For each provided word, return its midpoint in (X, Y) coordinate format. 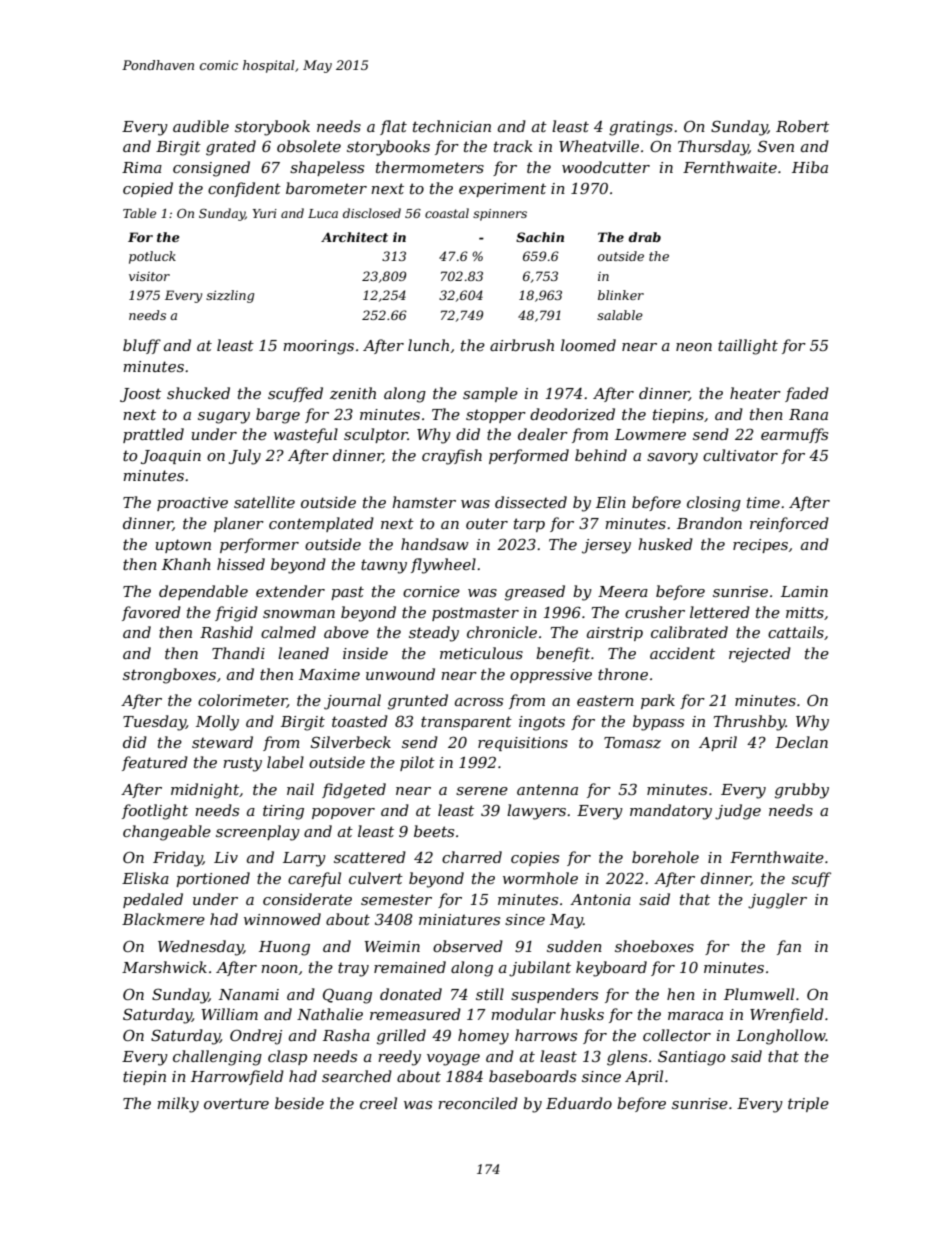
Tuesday (154, 723)
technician (452, 126)
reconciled (478, 1103)
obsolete (309, 146)
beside (299, 1103)
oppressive (551, 676)
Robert (802, 126)
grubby (802, 791)
